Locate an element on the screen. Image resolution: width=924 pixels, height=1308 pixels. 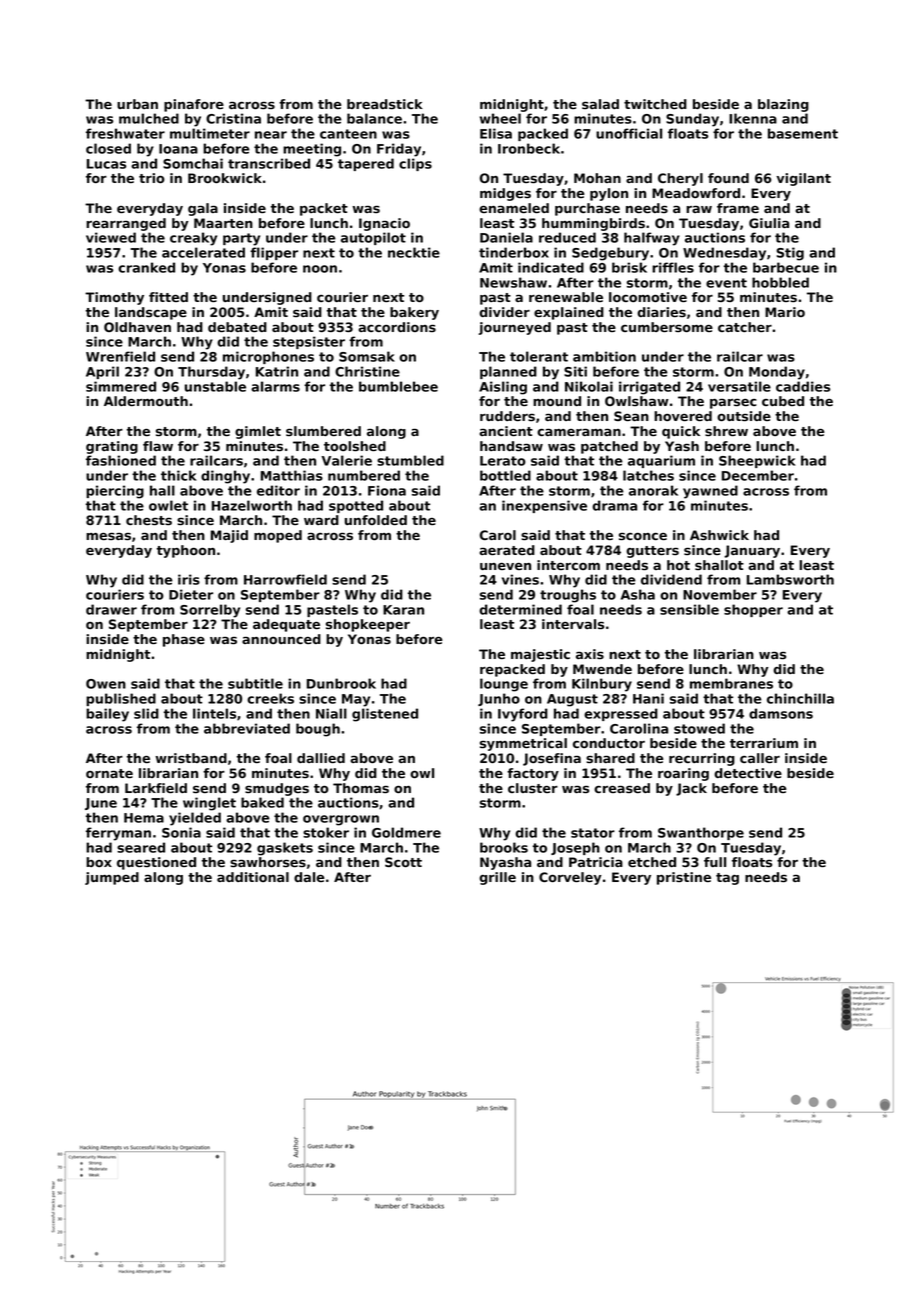
Oldhaven is located at coordinates (137, 327).
